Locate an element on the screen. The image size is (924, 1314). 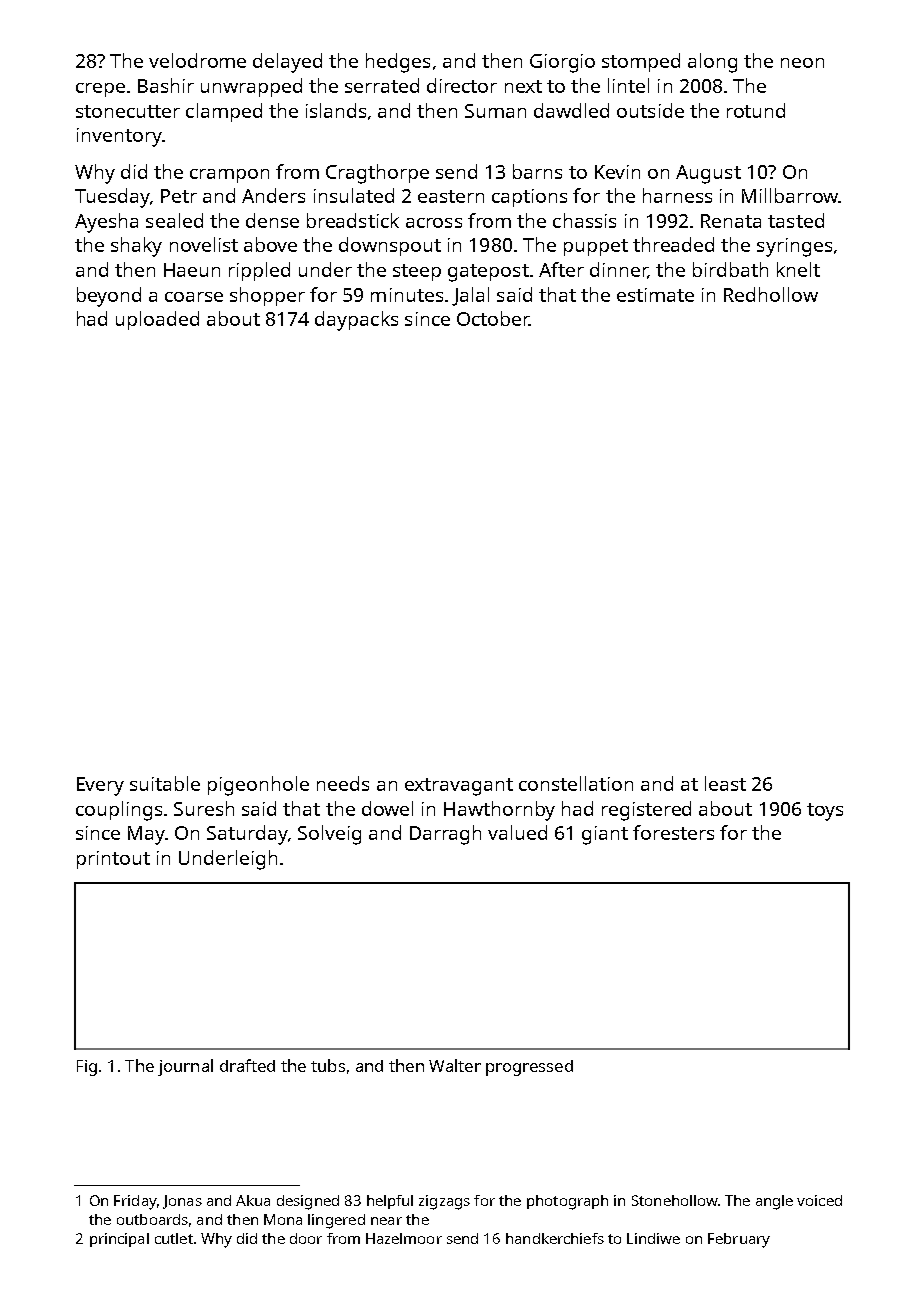
suitable is located at coordinates (165, 783).
